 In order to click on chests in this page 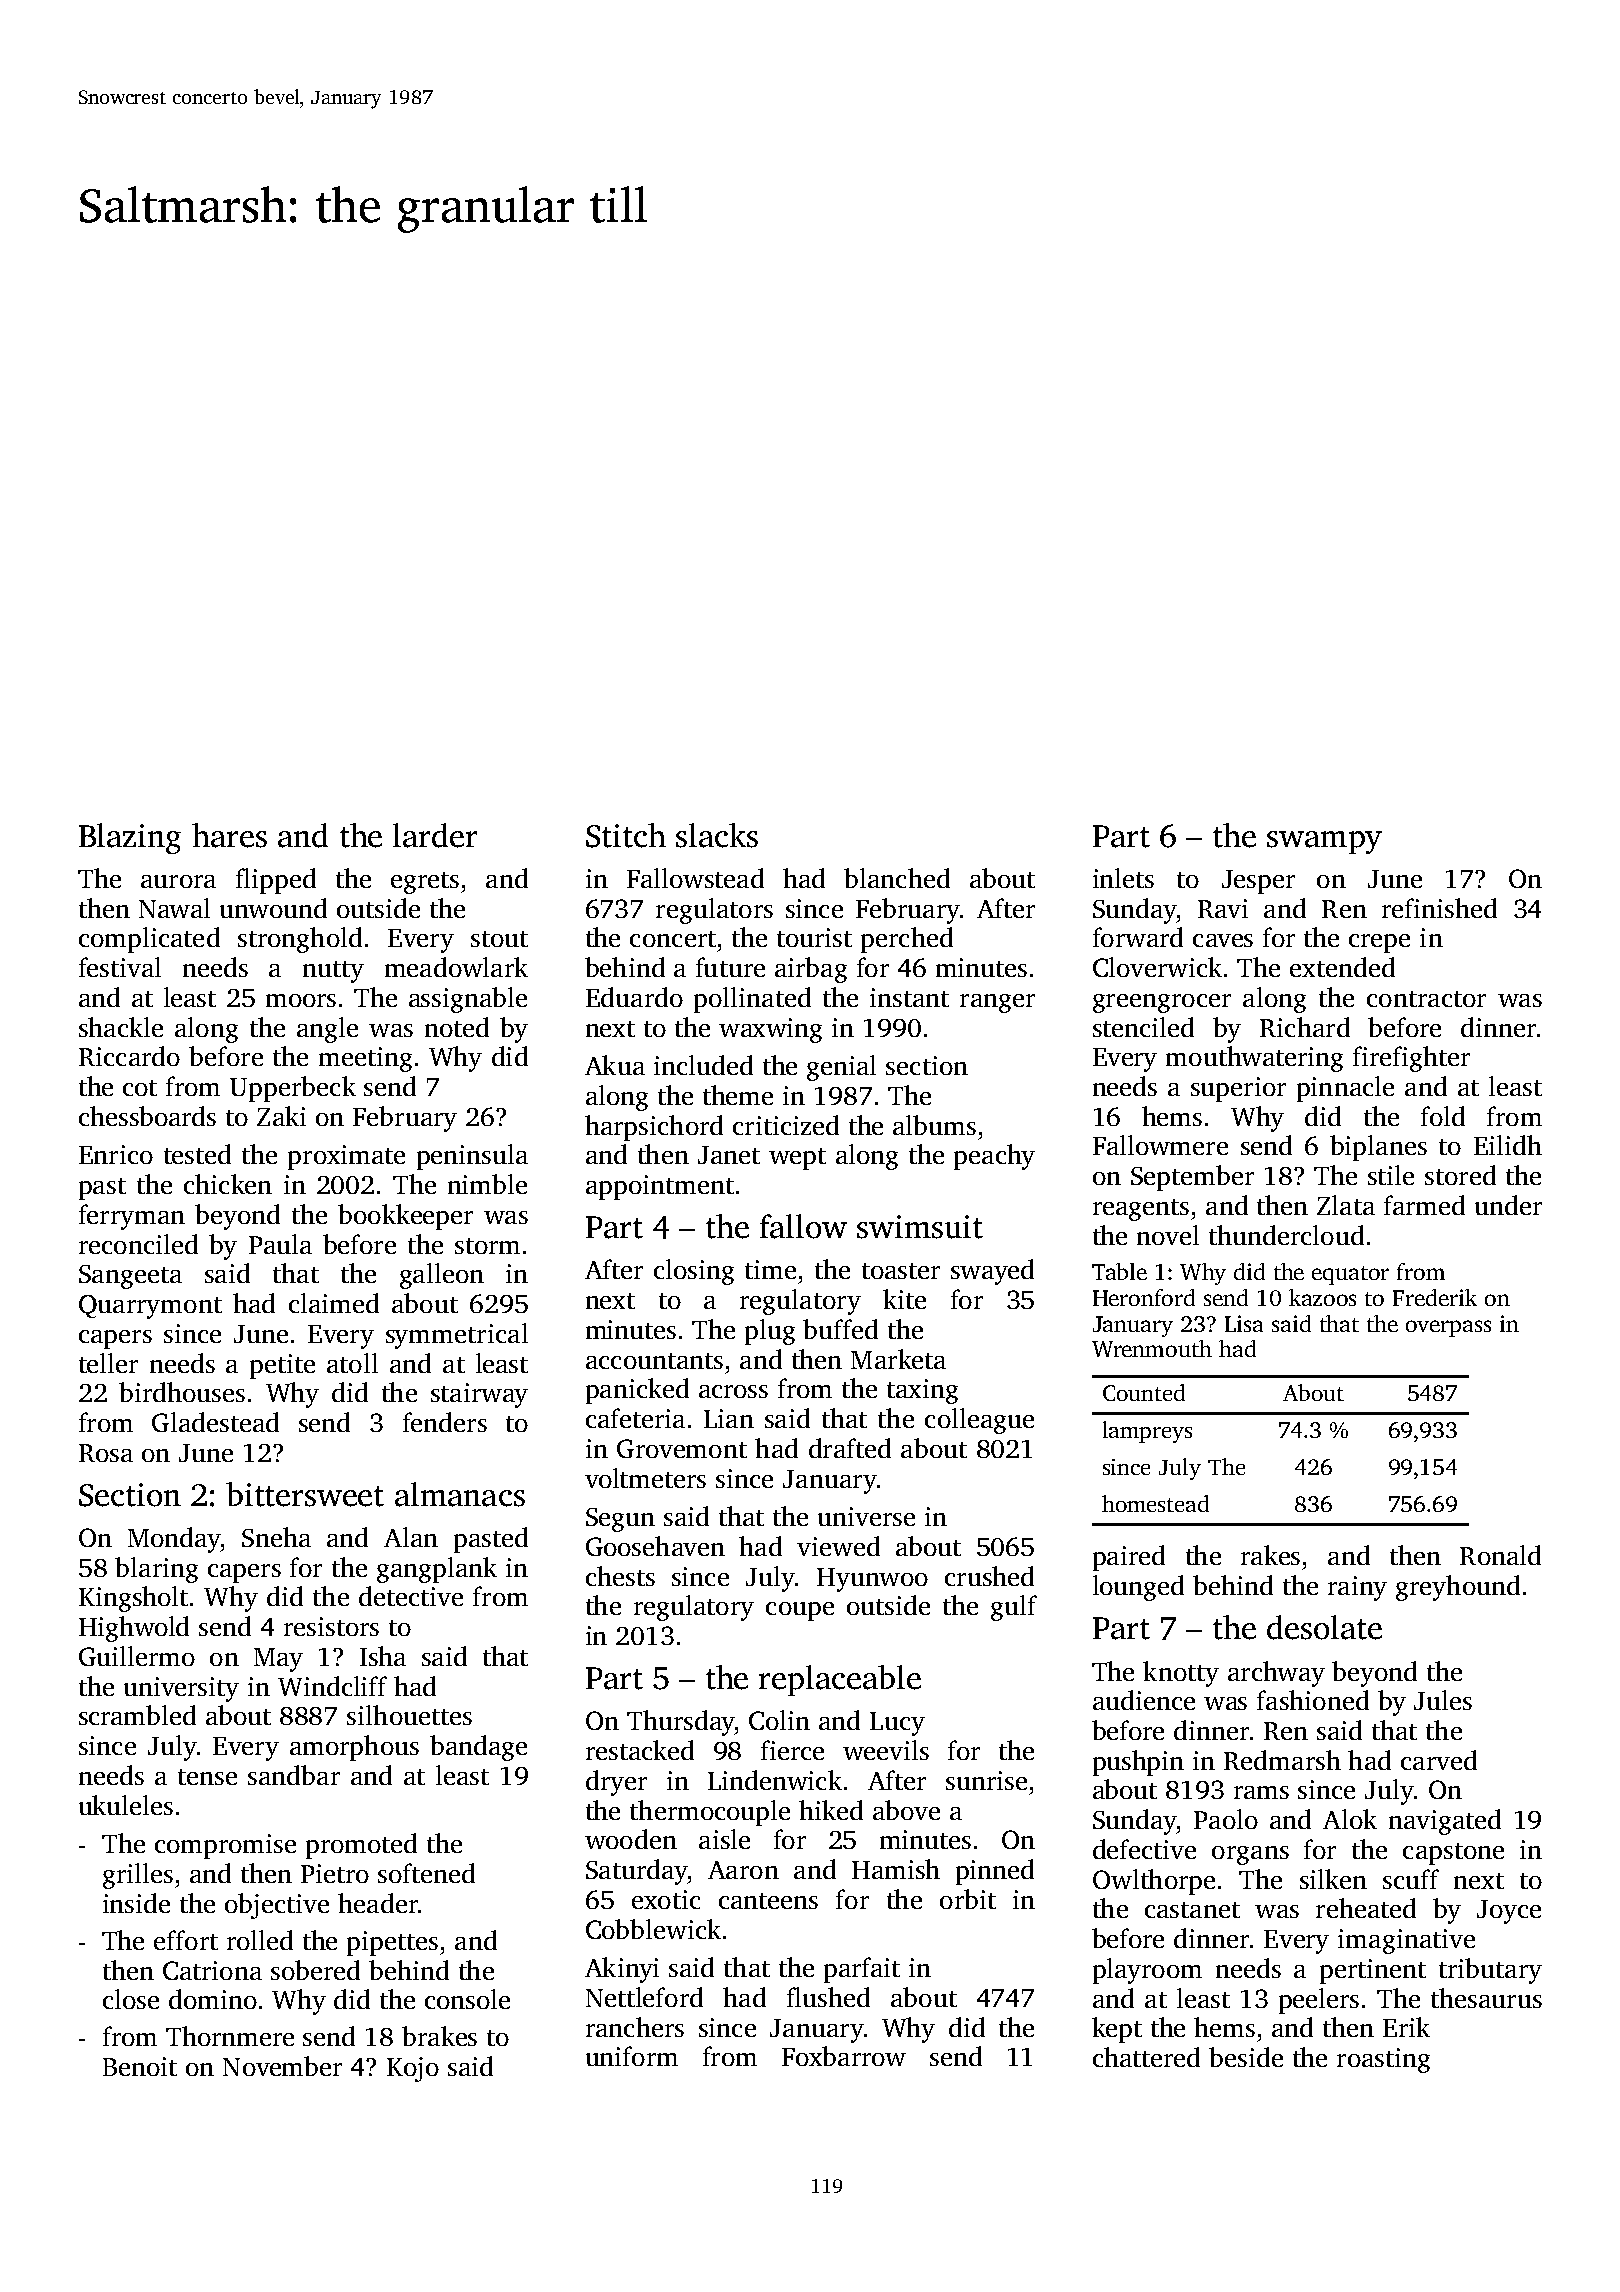, I will do `click(620, 1576)`.
